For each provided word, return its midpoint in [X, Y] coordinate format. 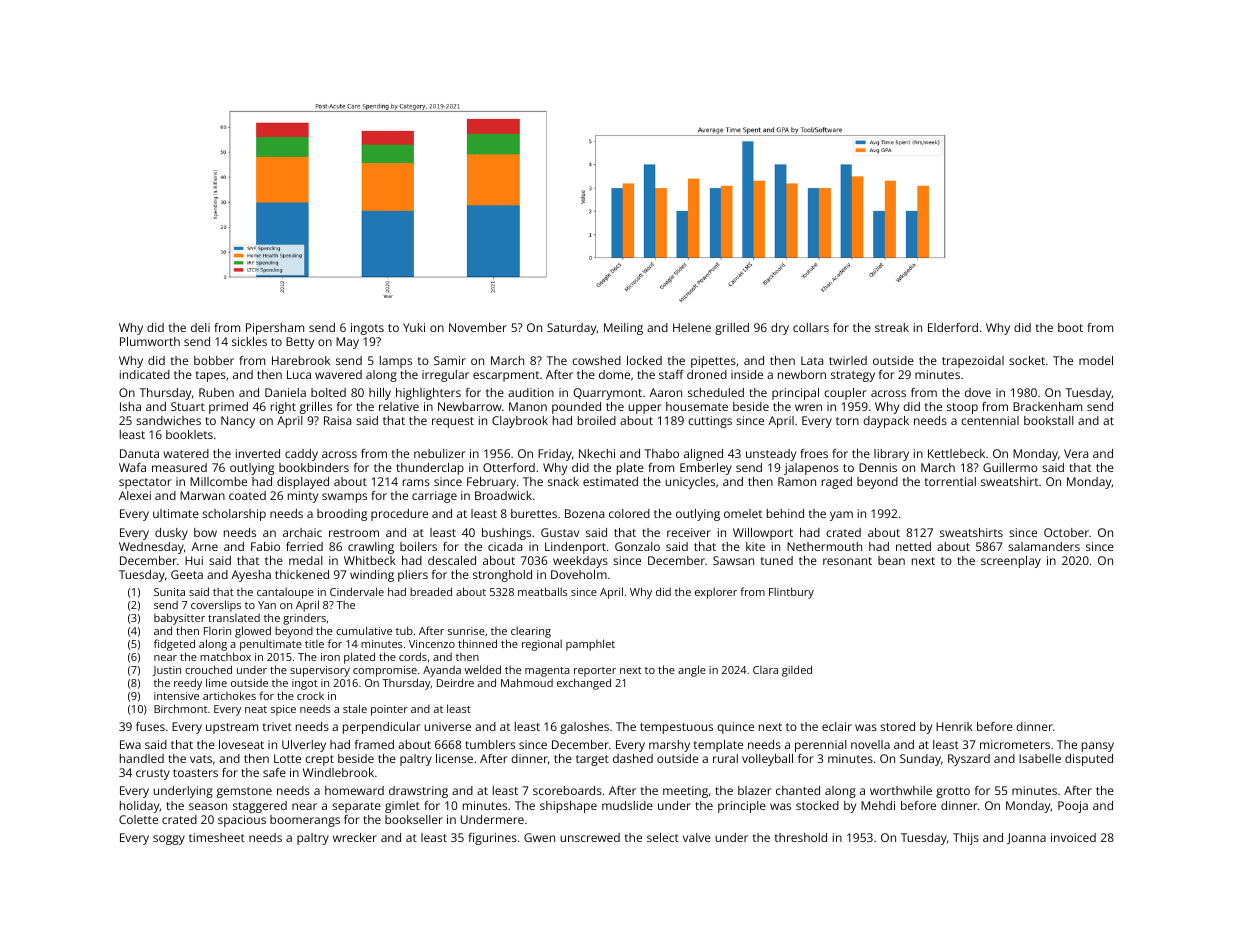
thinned [477, 643]
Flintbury [791, 593]
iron [330, 657]
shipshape [568, 807]
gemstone [244, 792]
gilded [797, 671]
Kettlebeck [956, 453]
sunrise [466, 631]
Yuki [414, 327]
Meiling [623, 329]
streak [892, 327]
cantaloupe [285, 593]
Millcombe [218, 481]
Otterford [509, 467]
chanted [798, 790]
